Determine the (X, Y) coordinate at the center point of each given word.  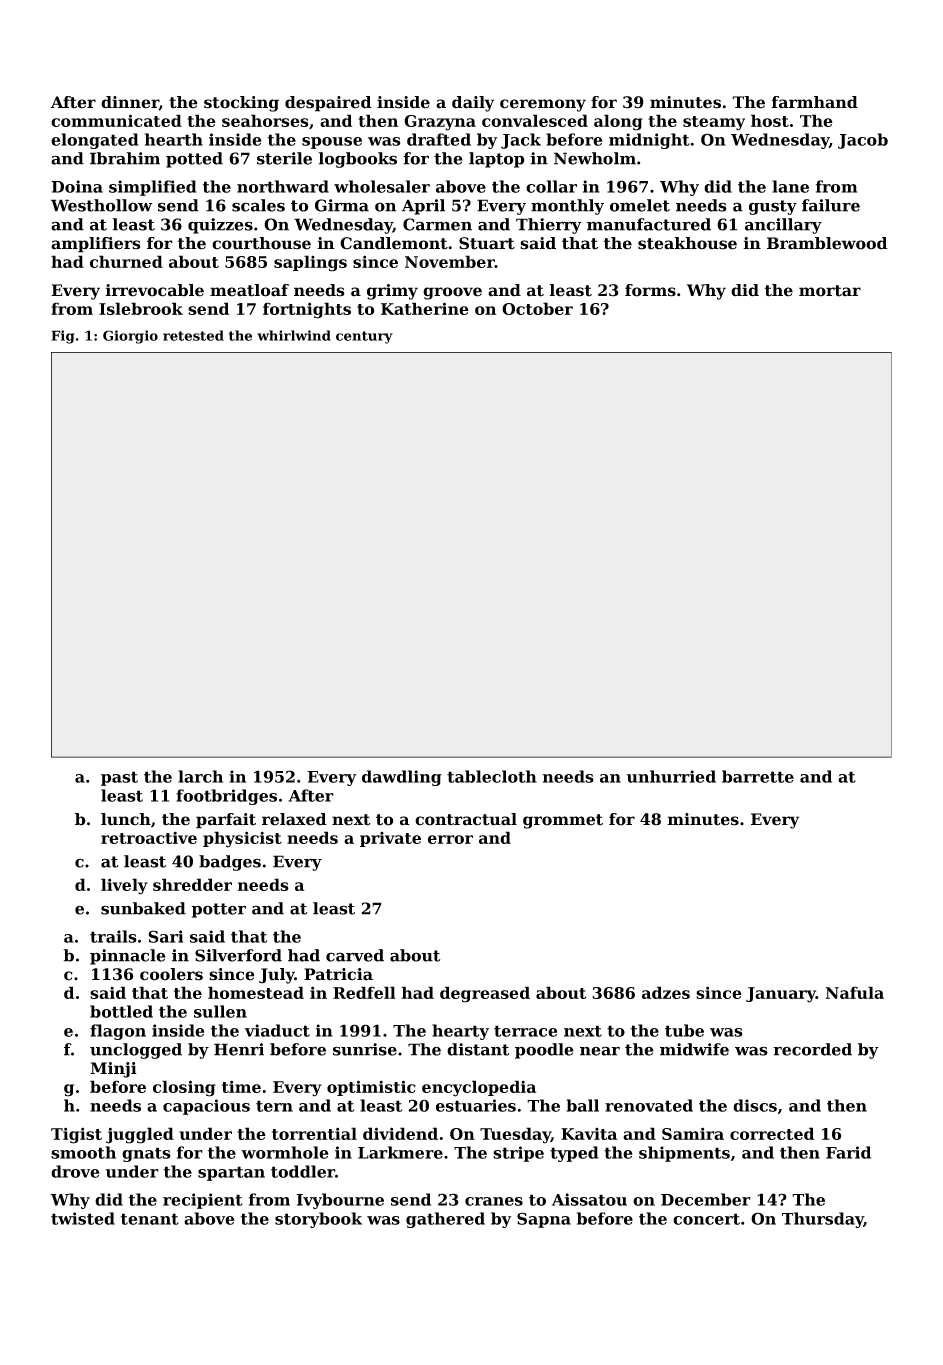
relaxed (294, 819)
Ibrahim (125, 158)
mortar (830, 291)
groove (452, 293)
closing (184, 1088)
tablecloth (492, 776)
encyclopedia (479, 1088)
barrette (758, 776)
